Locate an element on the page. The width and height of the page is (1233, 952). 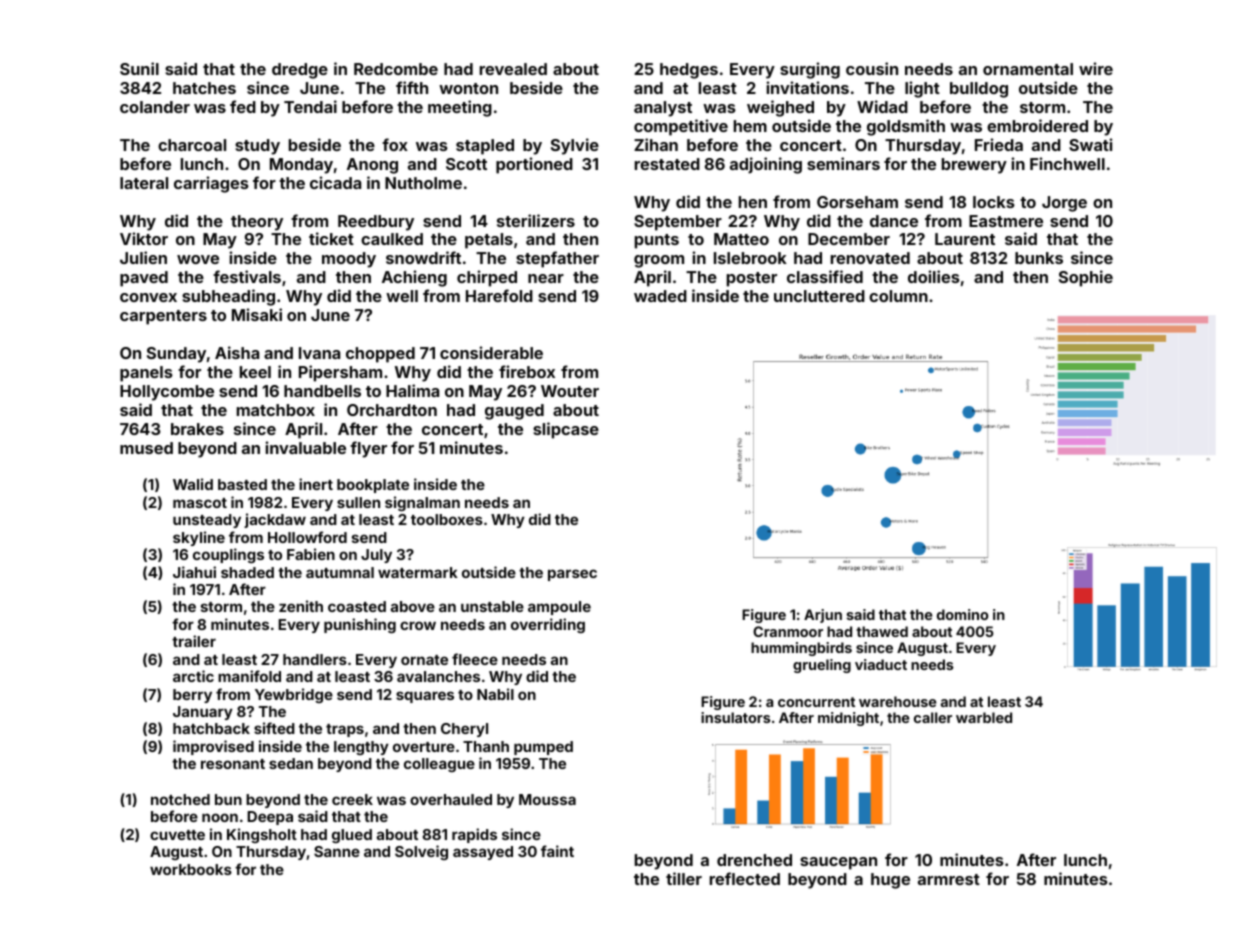
portioned is located at coordinates (534, 165).
